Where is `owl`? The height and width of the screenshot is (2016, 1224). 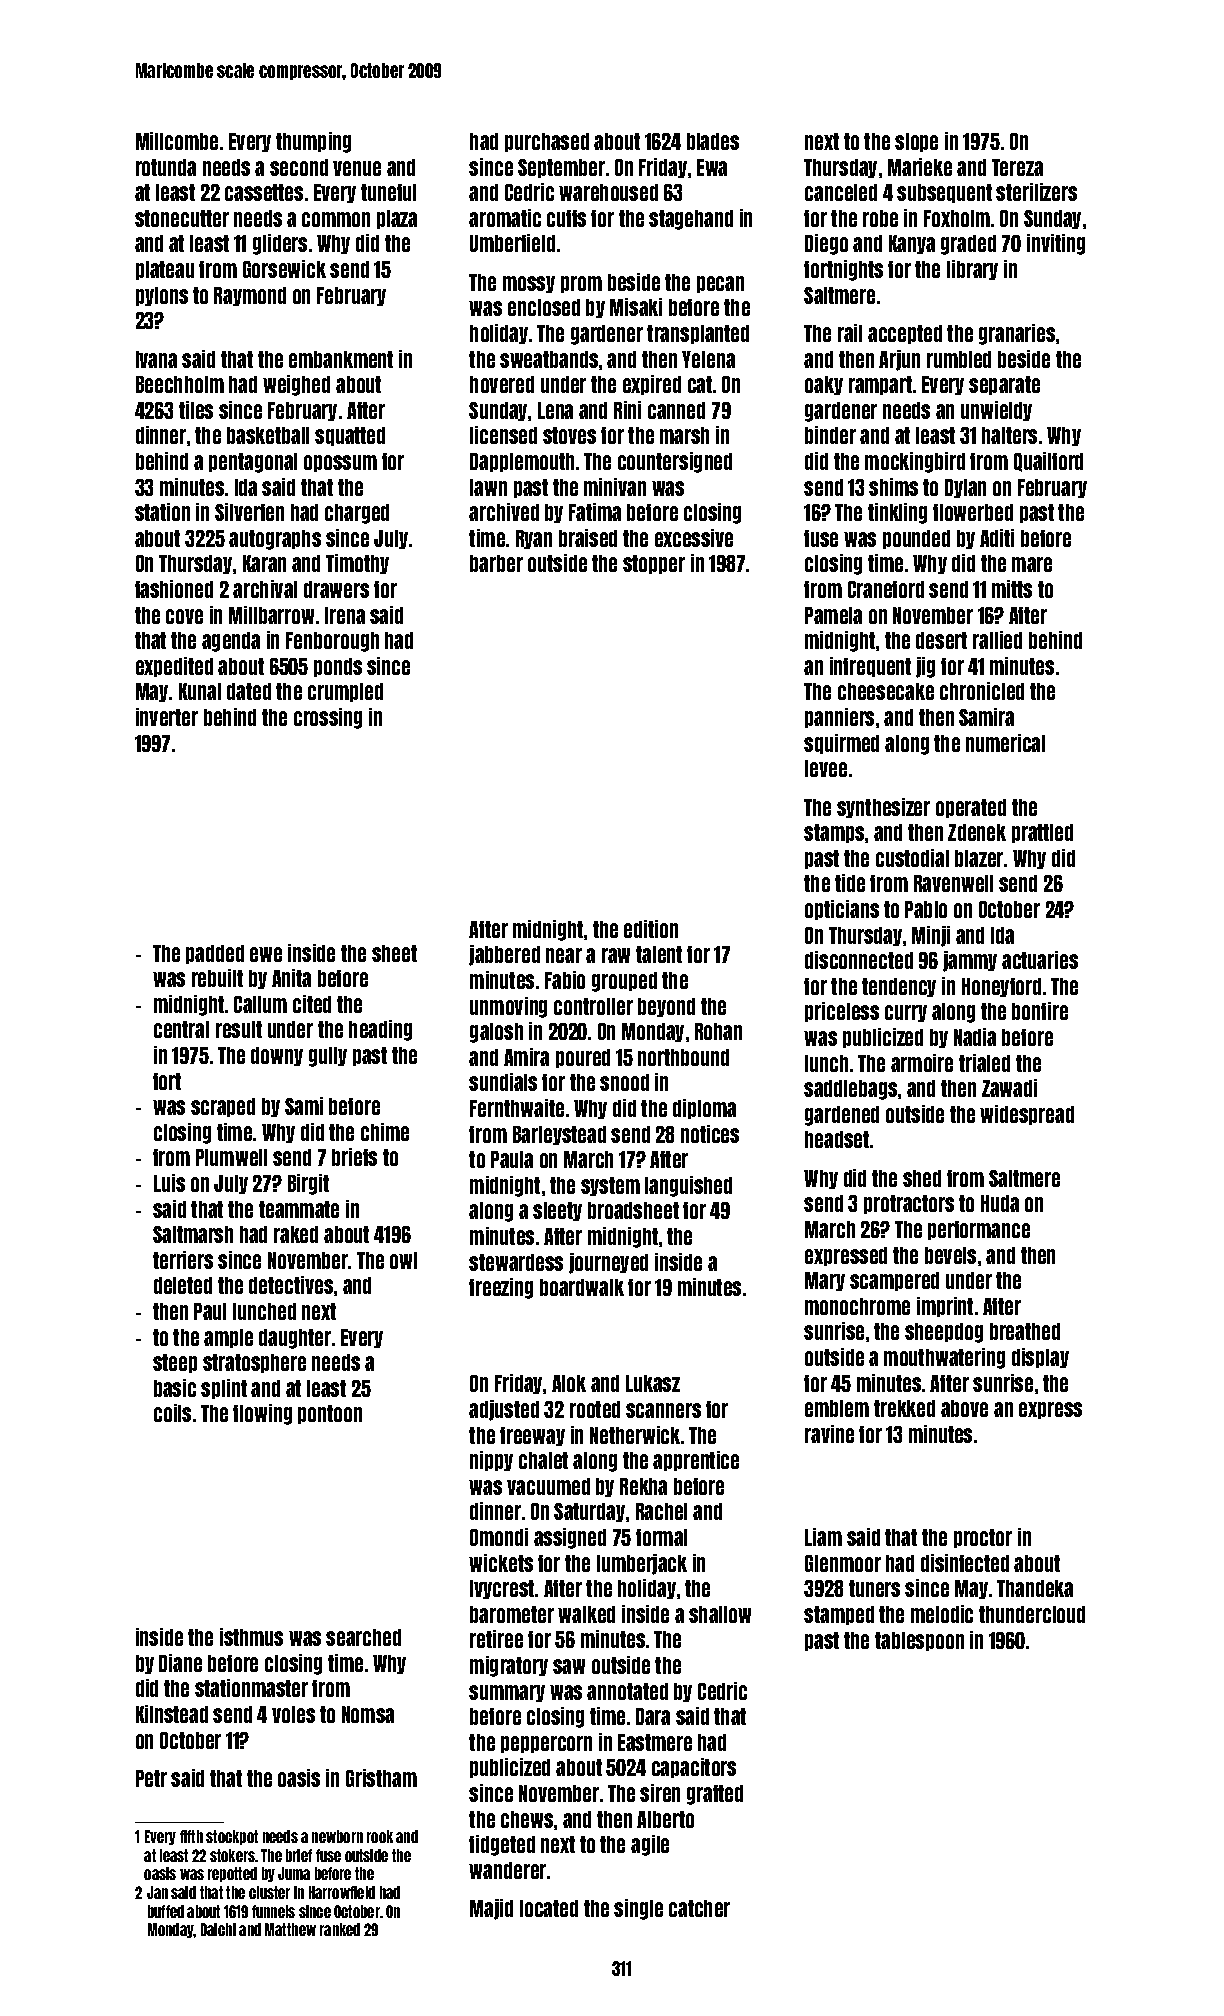
owl is located at coordinates (403, 1260).
